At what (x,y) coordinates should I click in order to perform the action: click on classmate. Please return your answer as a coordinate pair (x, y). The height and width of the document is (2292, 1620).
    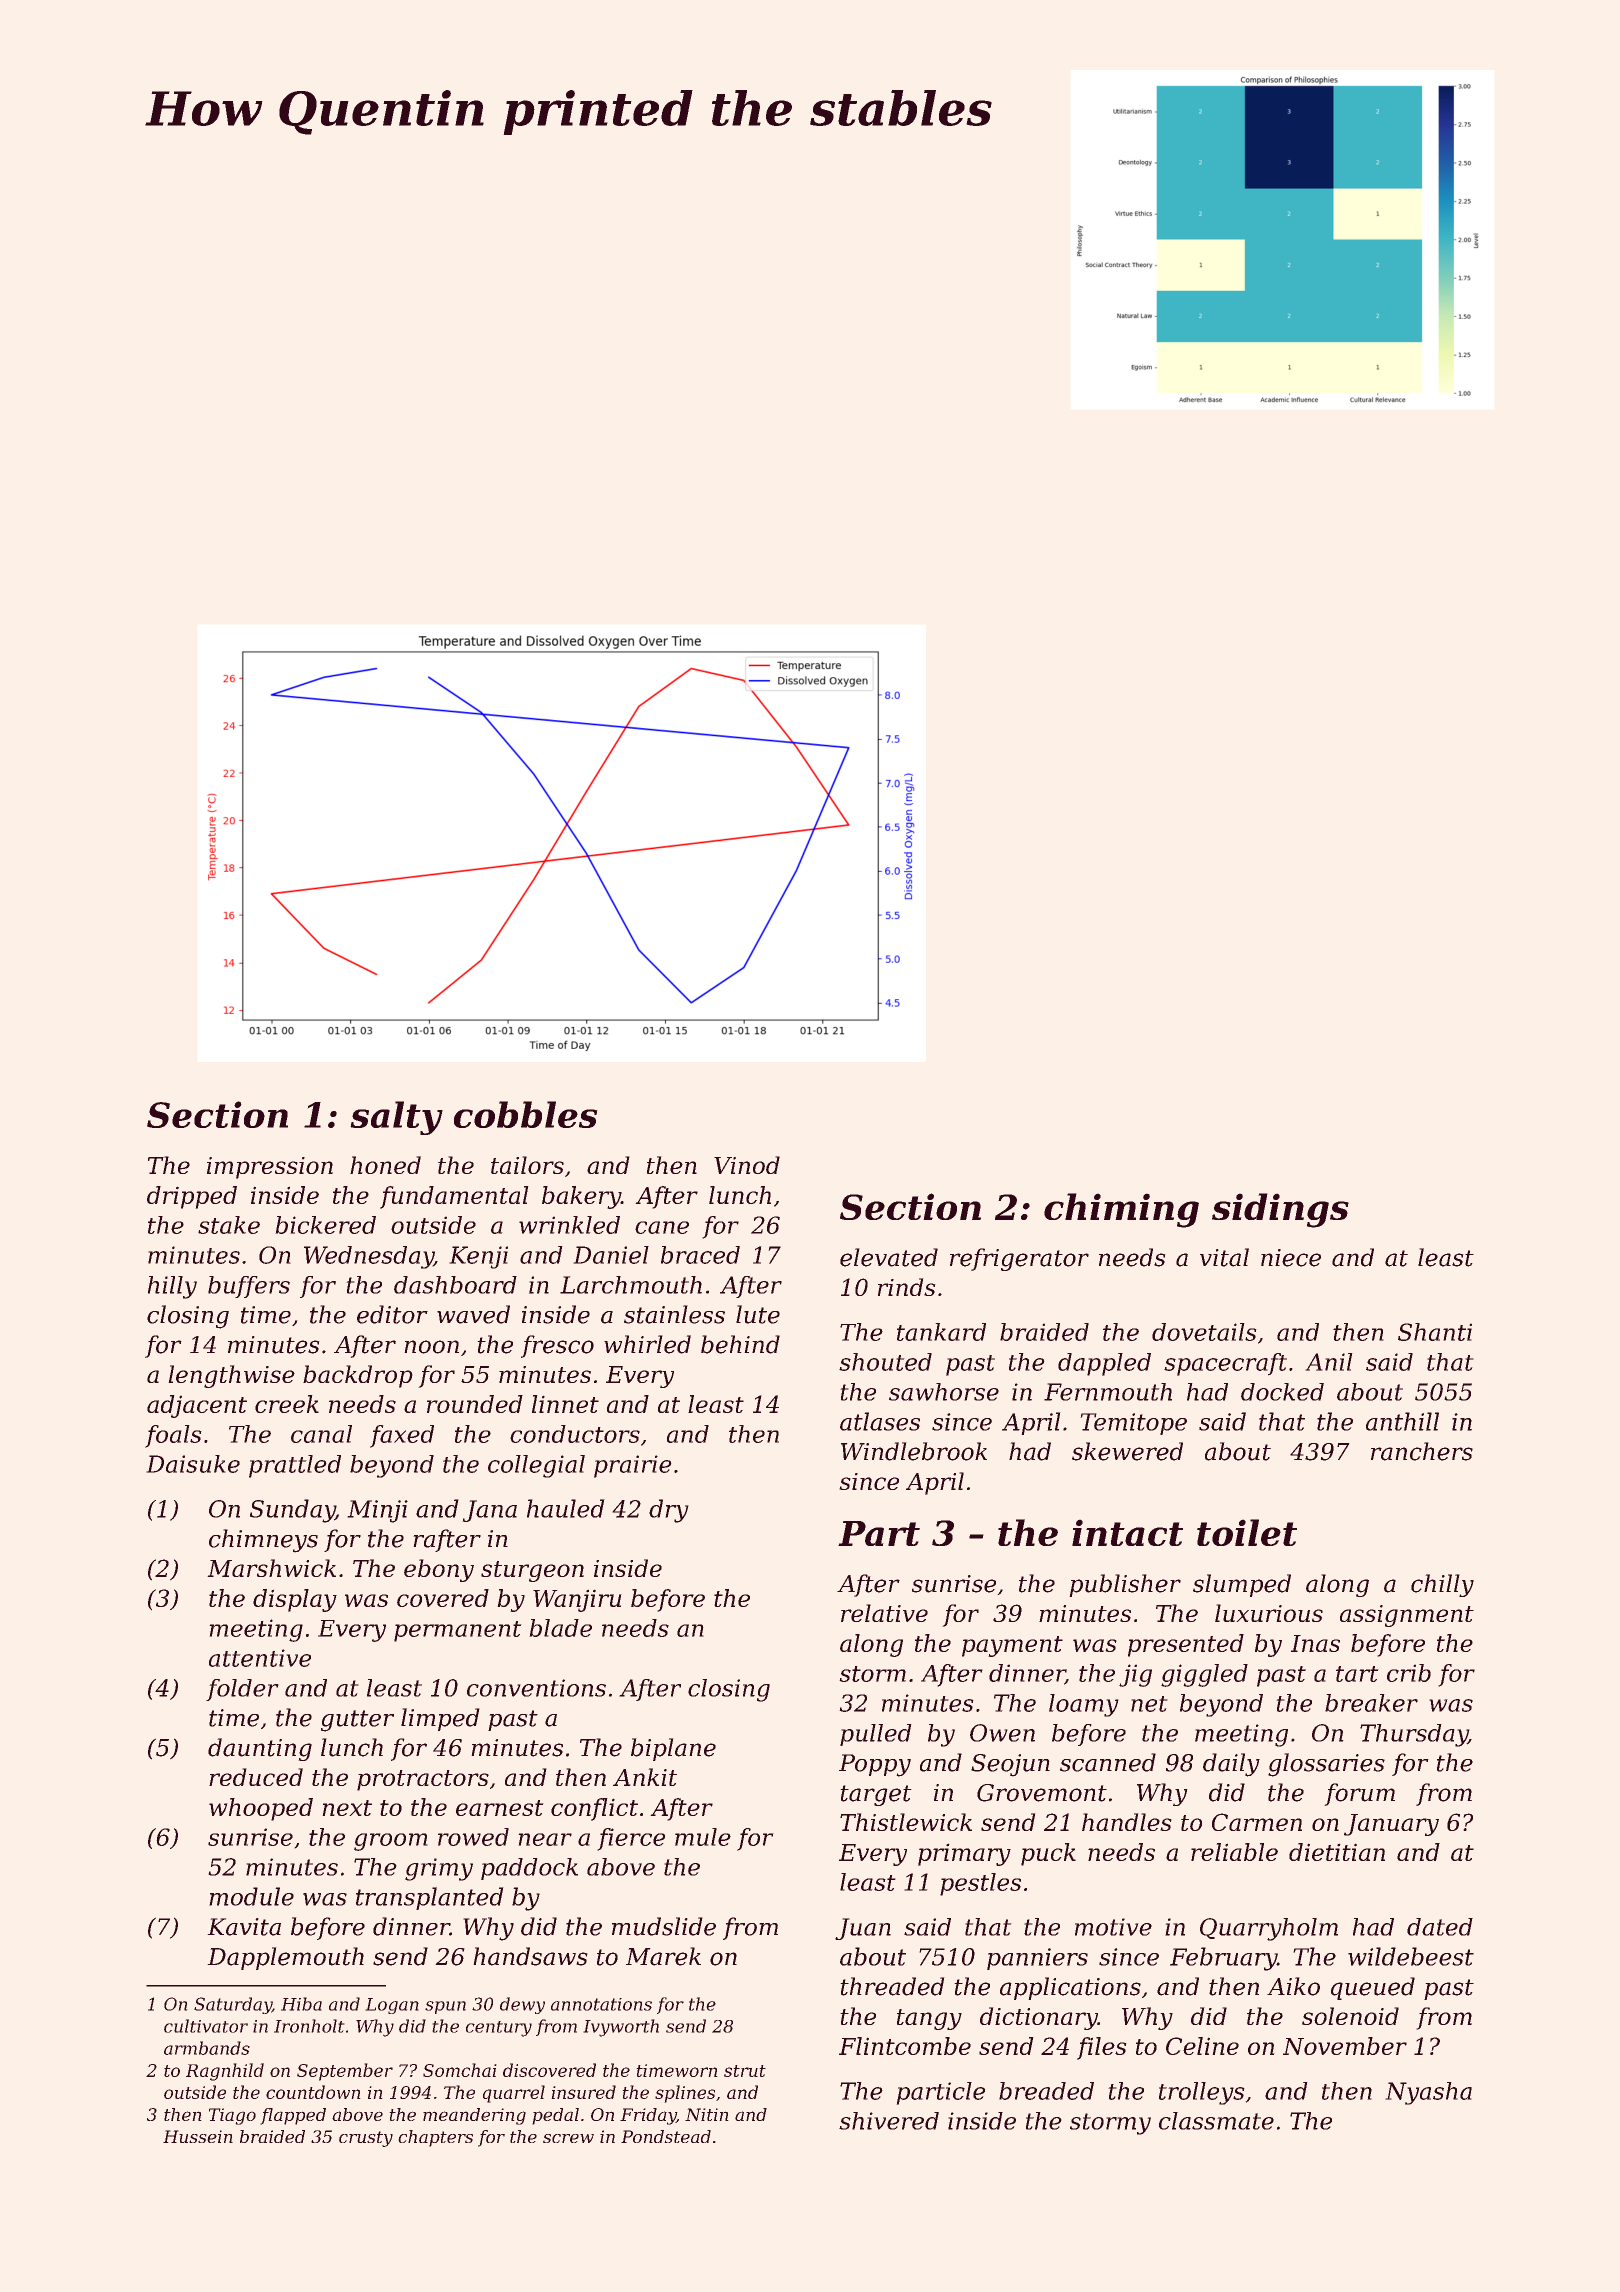
    Looking at the image, I should click on (1216, 2121).
